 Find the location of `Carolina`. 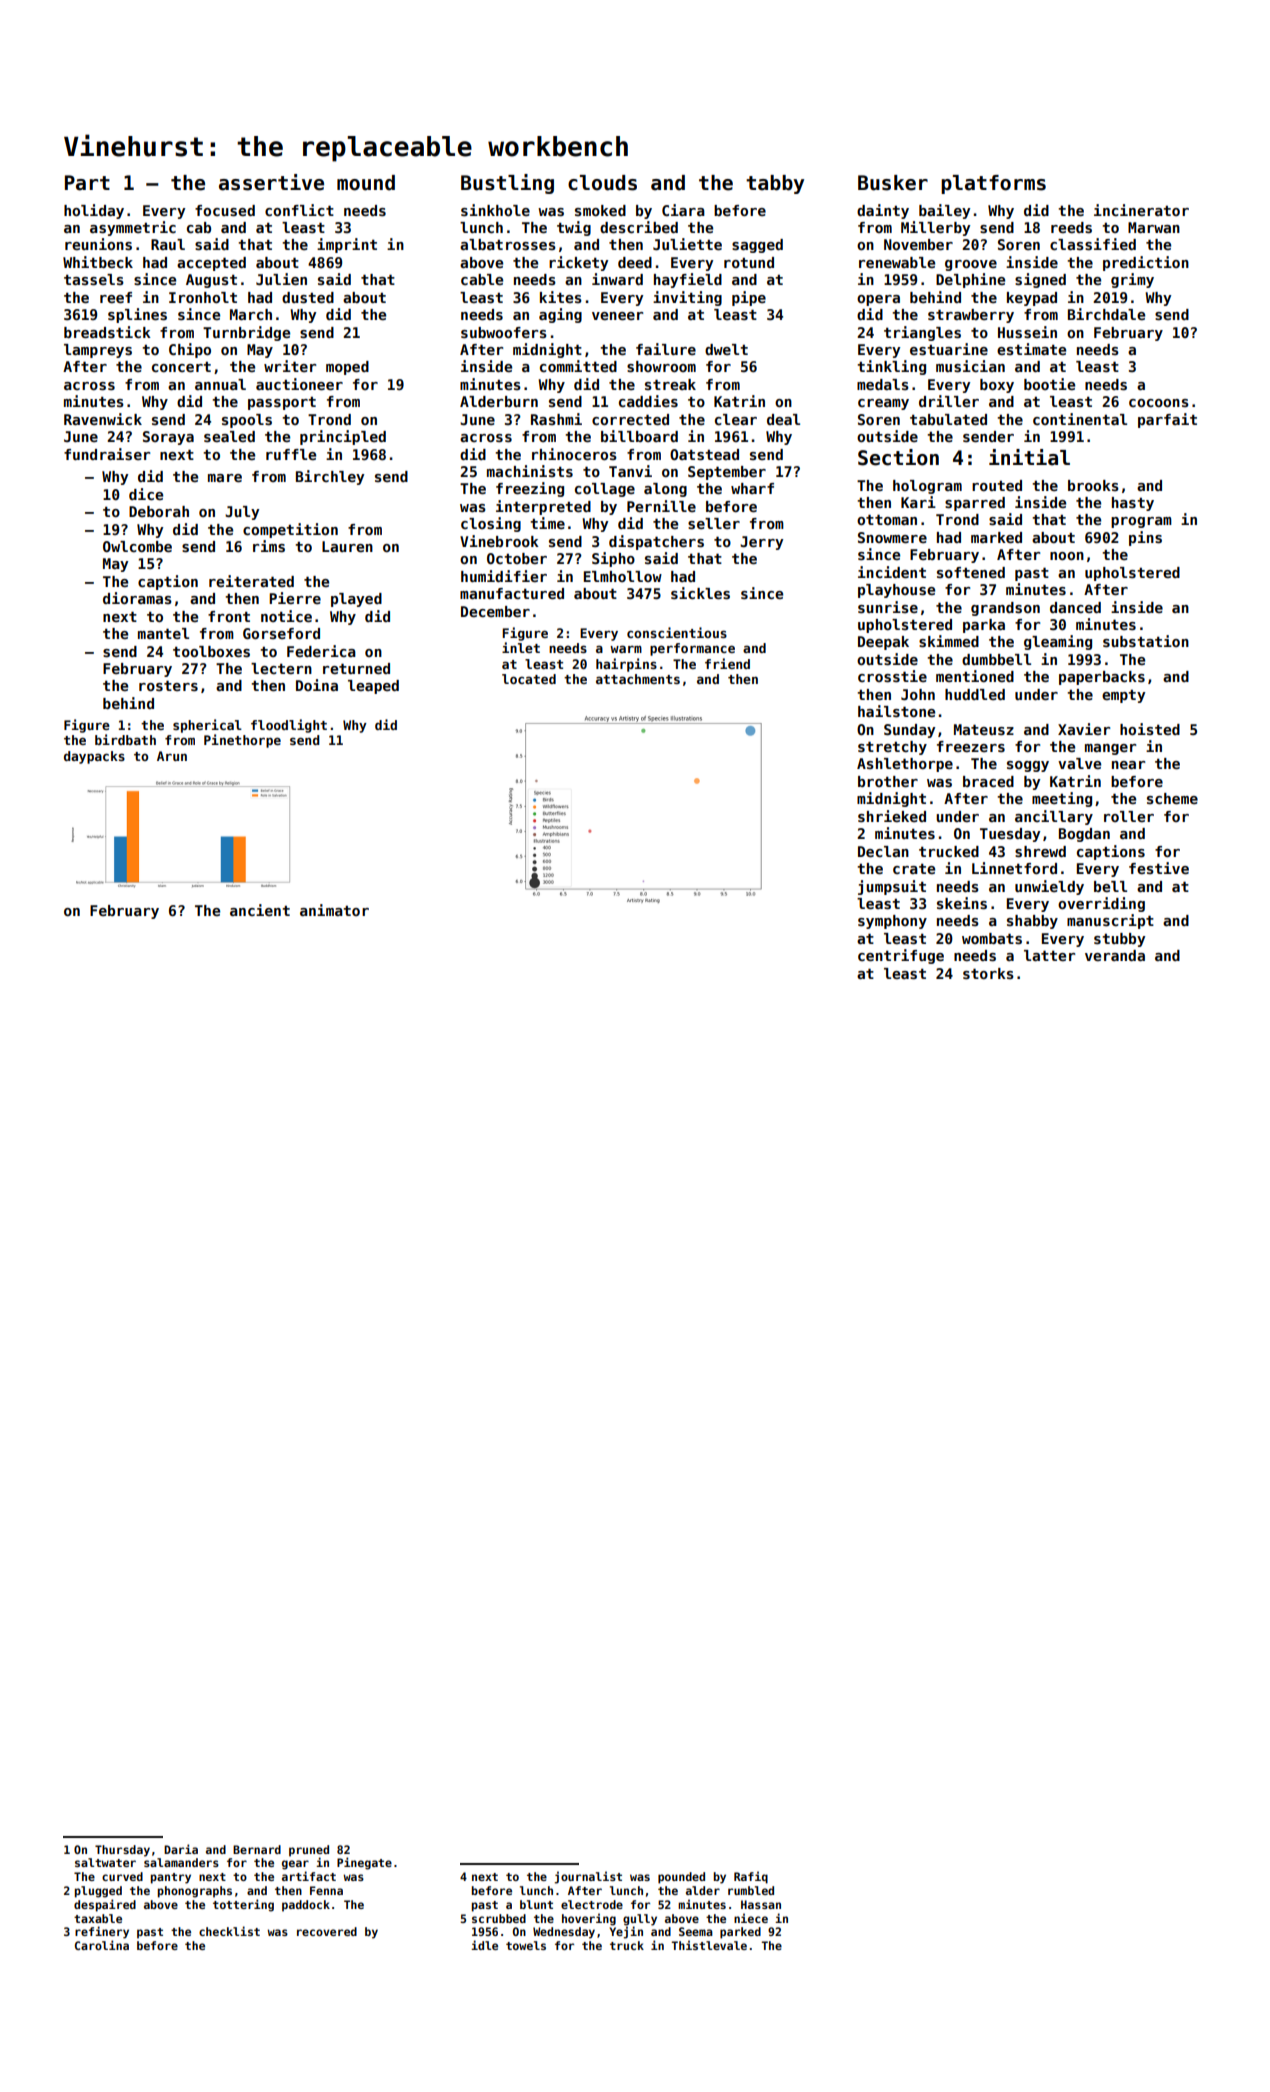

Carolina is located at coordinates (102, 1945).
